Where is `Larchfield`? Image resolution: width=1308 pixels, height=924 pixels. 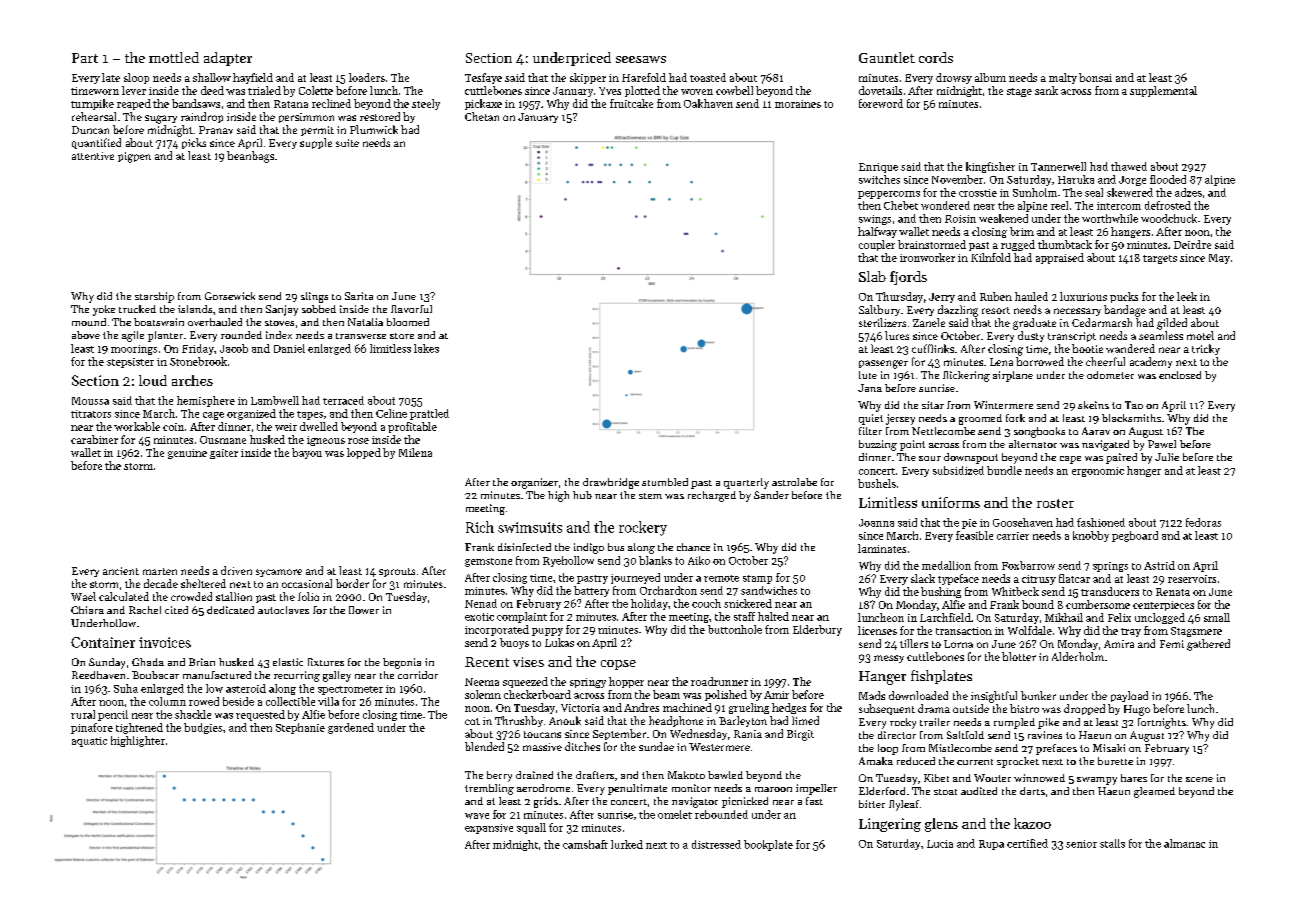
Larchfield is located at coordinates (945, 617).
